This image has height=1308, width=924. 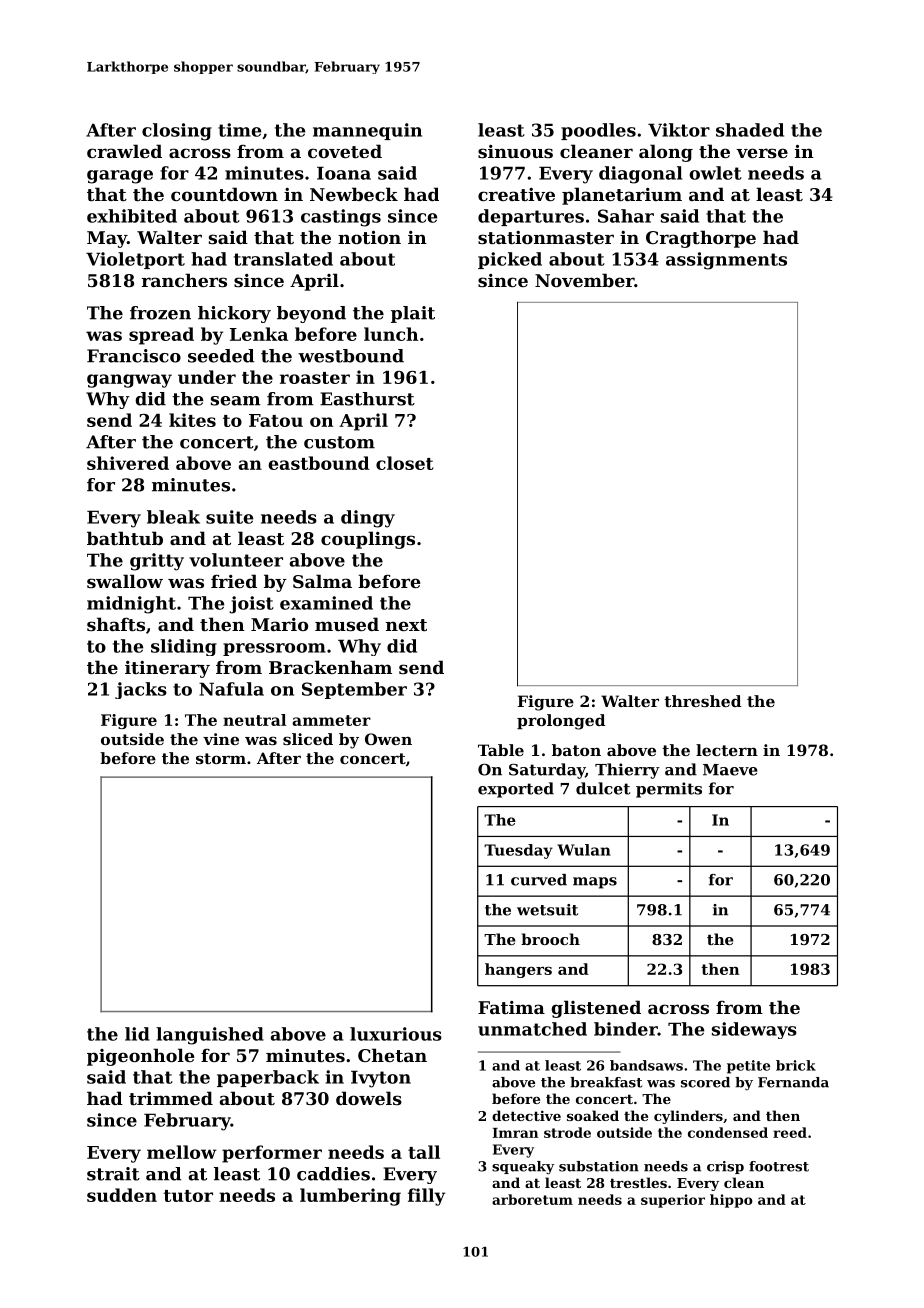 What do you see at coordinates (239, 130) in the image?
I see `time` at bounding box center [239, 130].
